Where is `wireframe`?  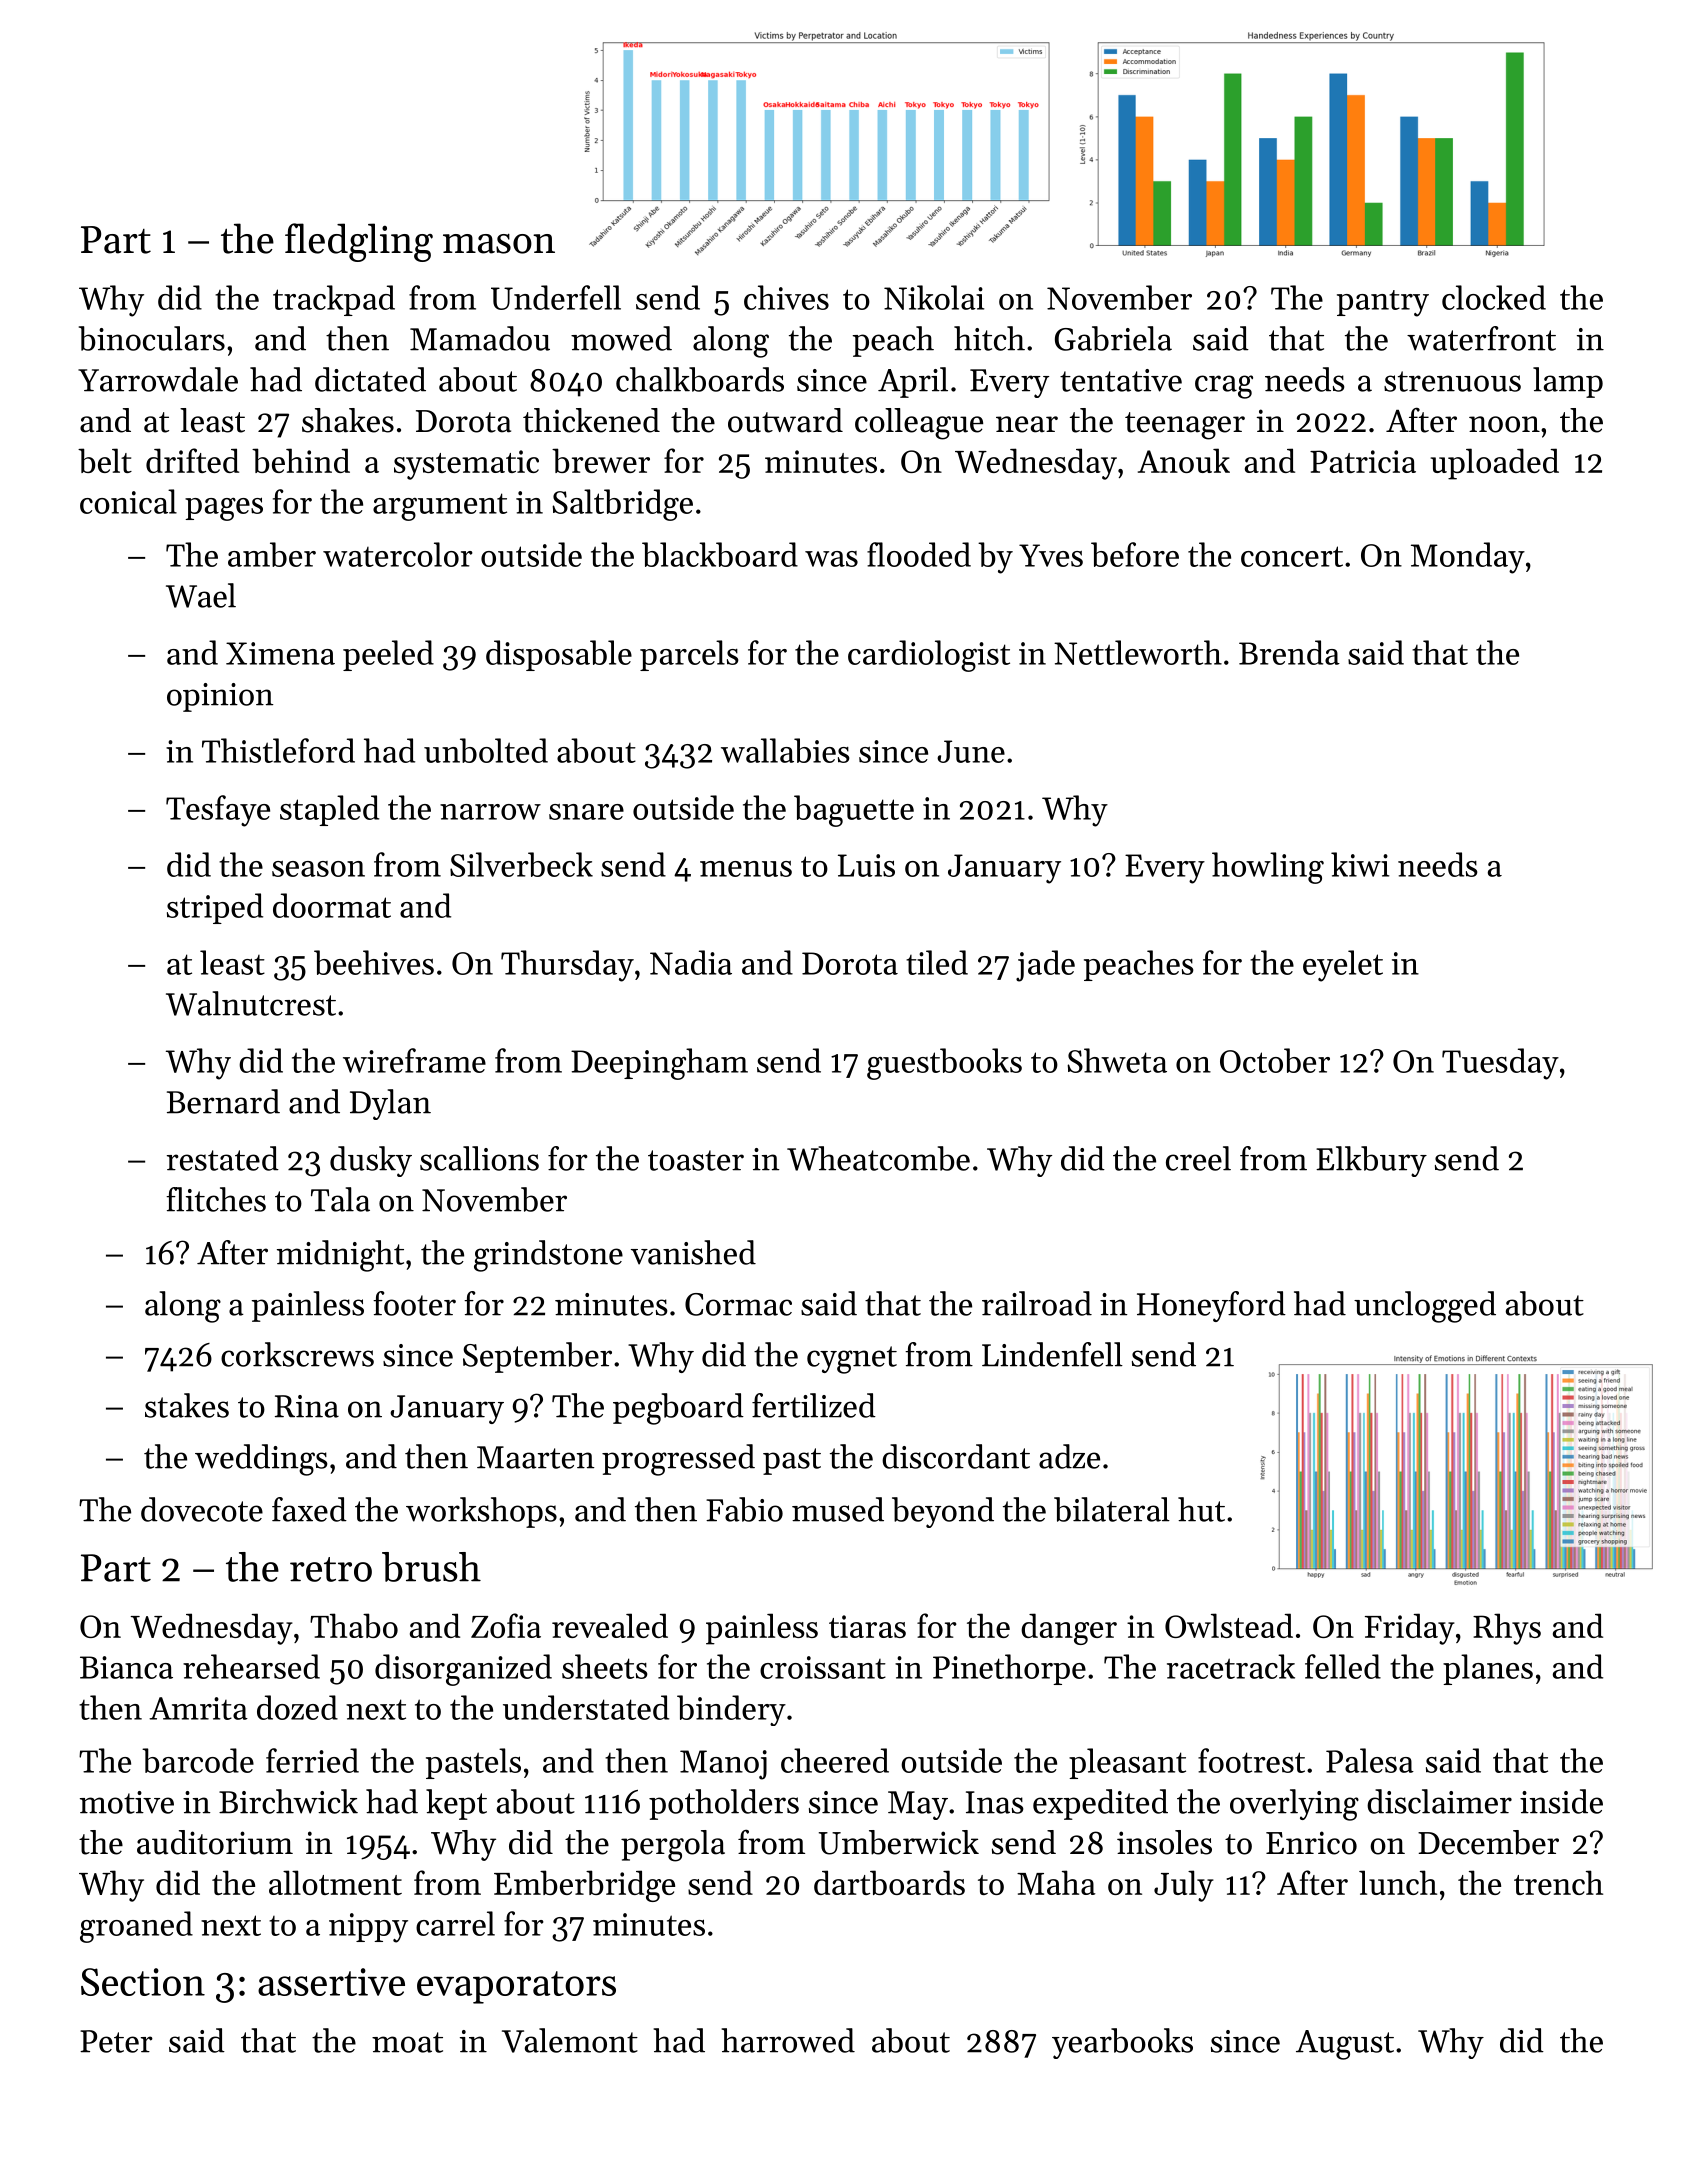 wireframe is located at coordinates (414, 1060).
